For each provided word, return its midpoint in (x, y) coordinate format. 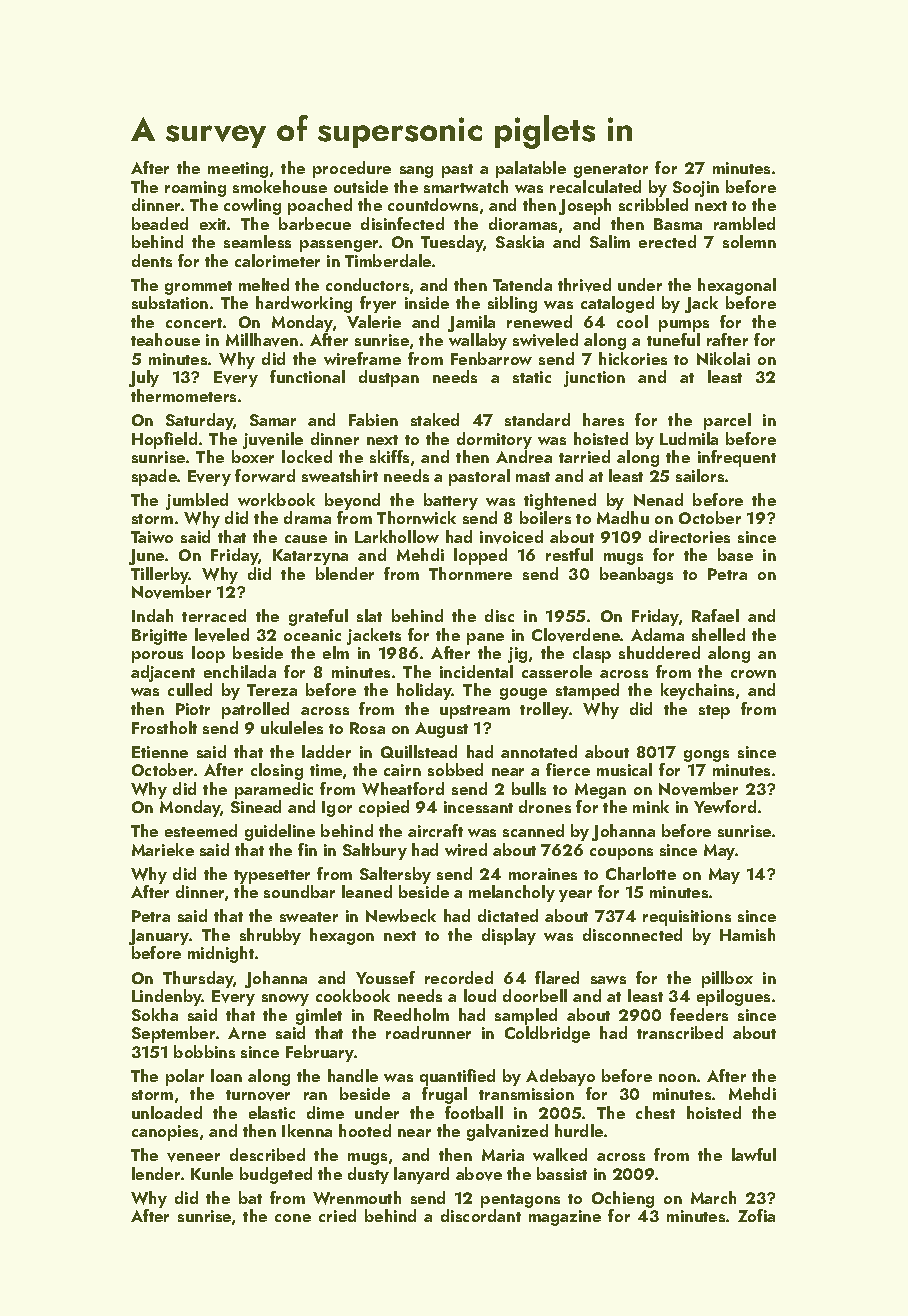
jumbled (197, 501)
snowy (285, 1000)
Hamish (747, 934)
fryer (378, 304)
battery (451, 501)
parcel (727, 421)
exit (213, 224)
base (735, 554)
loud (480, 995)
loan (226, 1075)
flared (557, 977)
